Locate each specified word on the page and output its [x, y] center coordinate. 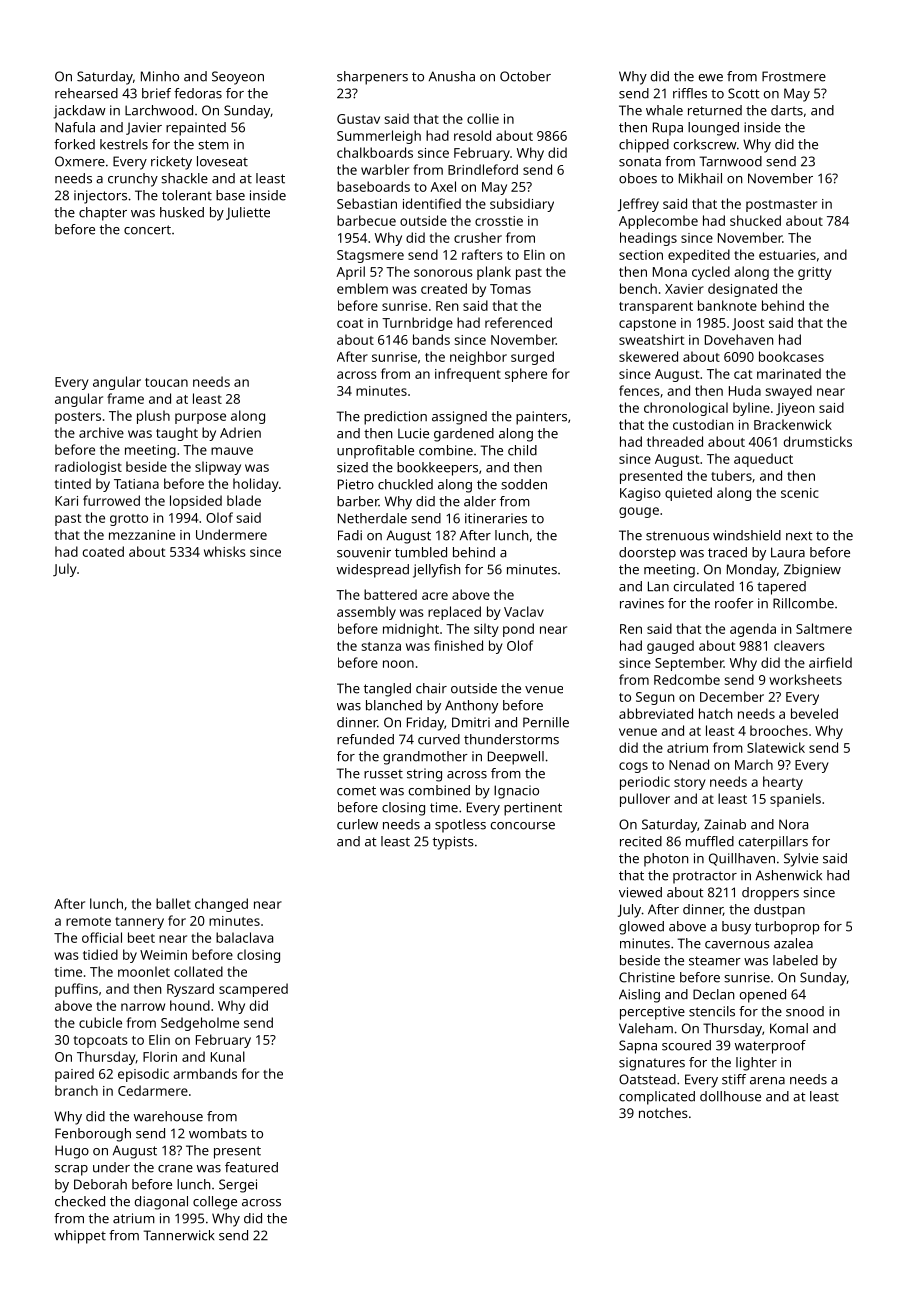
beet [141, 937]
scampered [253, 990]
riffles [690, 93]
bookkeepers [437, 469]
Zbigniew [812, 571]
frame [125, 398]
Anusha [452, 76]
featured [251, 1167]
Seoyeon [238, 78]
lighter [756, 1064]
